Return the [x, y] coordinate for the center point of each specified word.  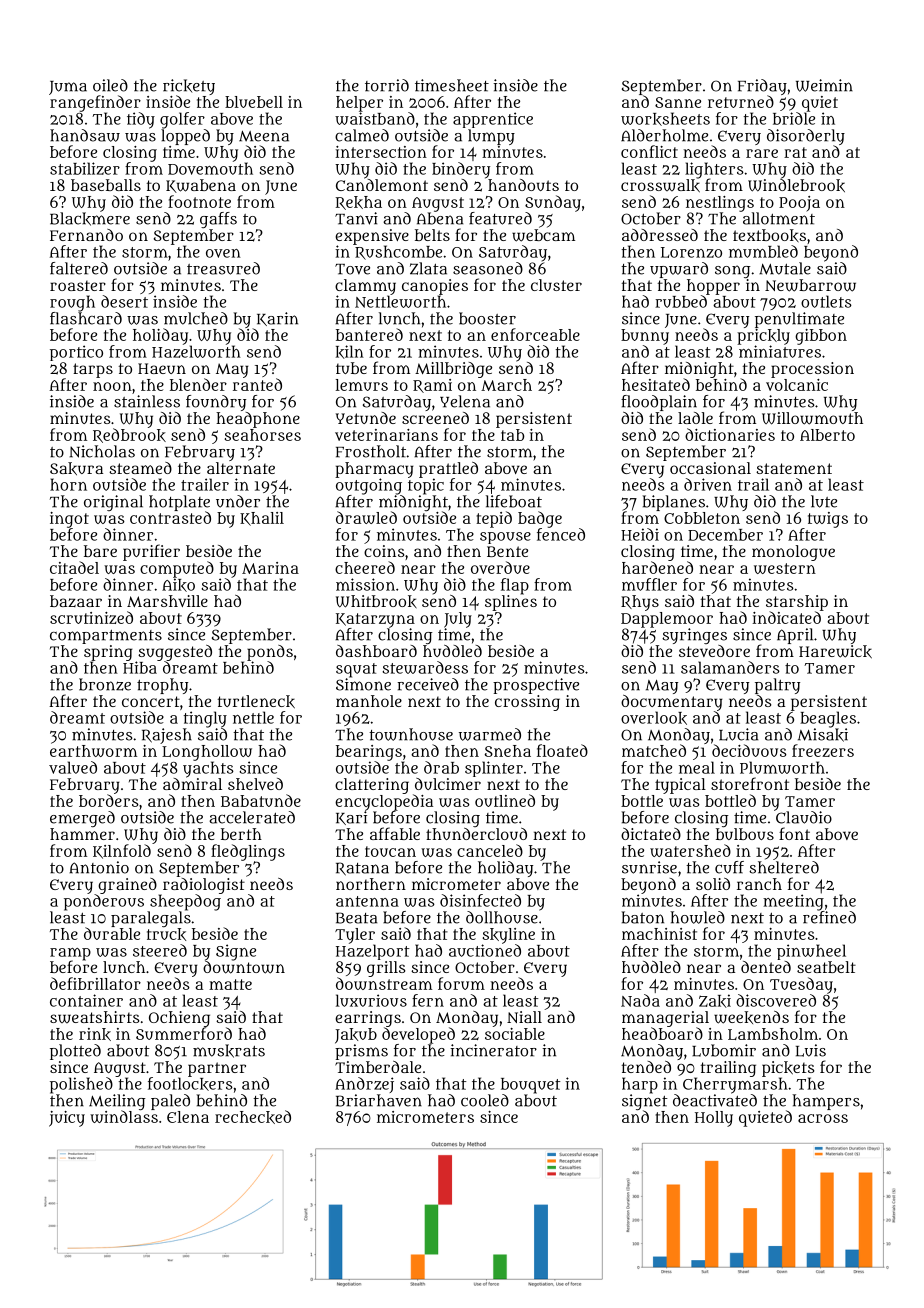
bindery [461, 170]
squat [356, 670]
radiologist [204, 886]
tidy [141, 120]
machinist [659, 934]
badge [540, 519]
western [785, 568]
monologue [793, 553]
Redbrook [129, 435]
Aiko [178, 585]
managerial [665, 1019]
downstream [384, 983]
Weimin [824, 85]
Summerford [184, 1033]
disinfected [480, 900]
